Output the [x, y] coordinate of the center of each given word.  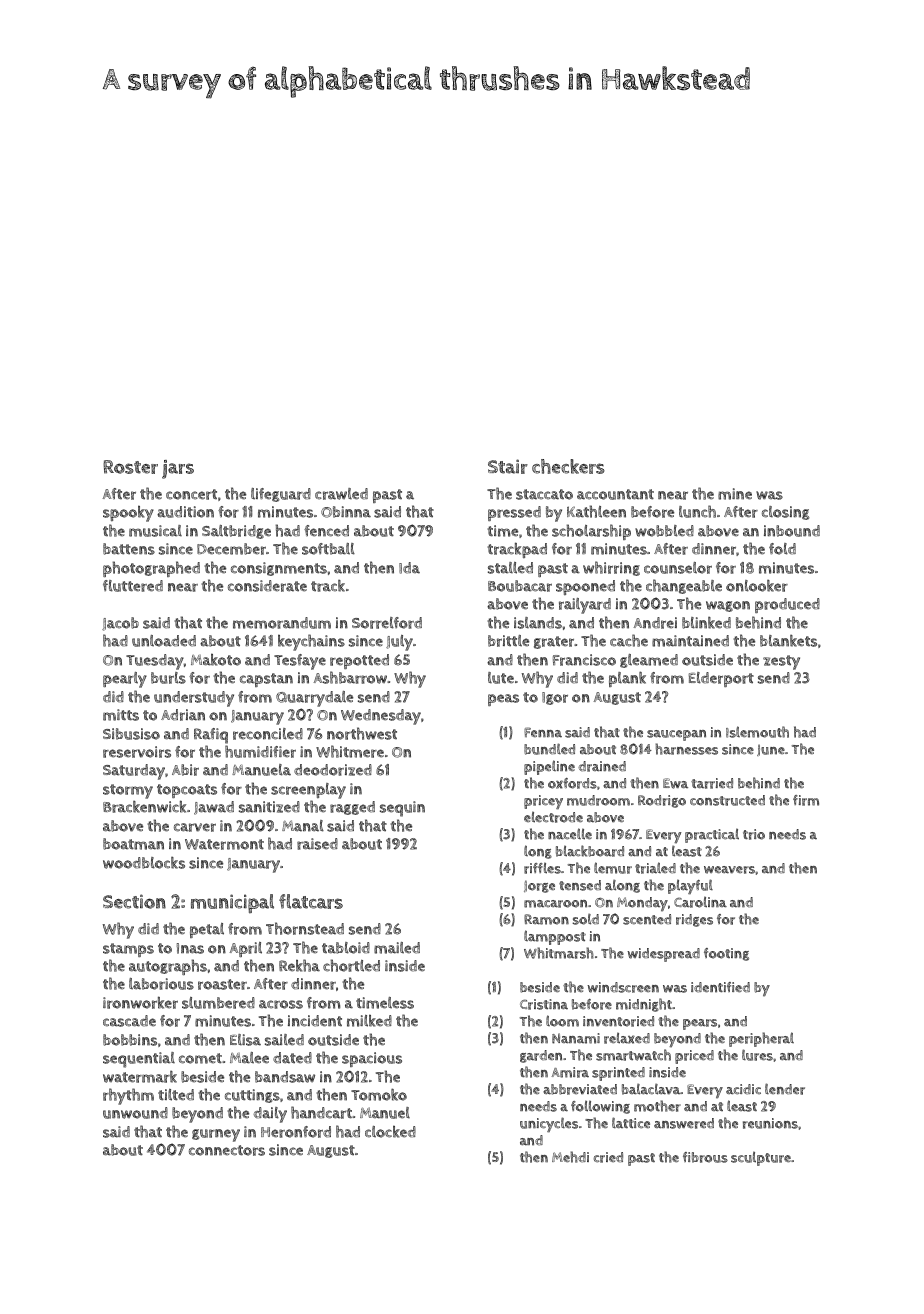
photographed [151, 569]
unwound [135, 1113]
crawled [341, 494]
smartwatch [633, 1055]
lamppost [555, 937]
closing [785, 513]
